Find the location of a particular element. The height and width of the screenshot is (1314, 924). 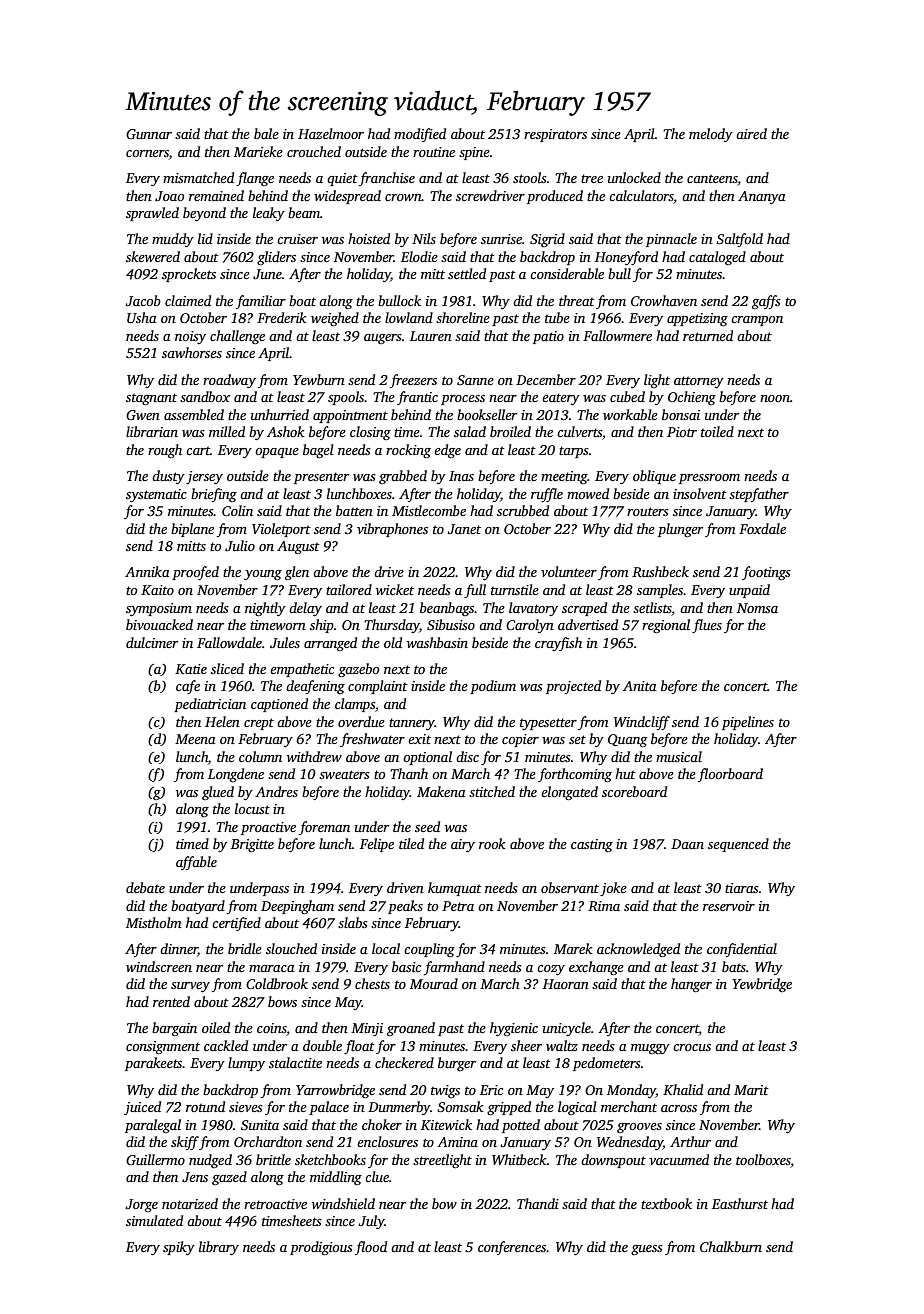

Frederik is located at coordinates (282, 317).
